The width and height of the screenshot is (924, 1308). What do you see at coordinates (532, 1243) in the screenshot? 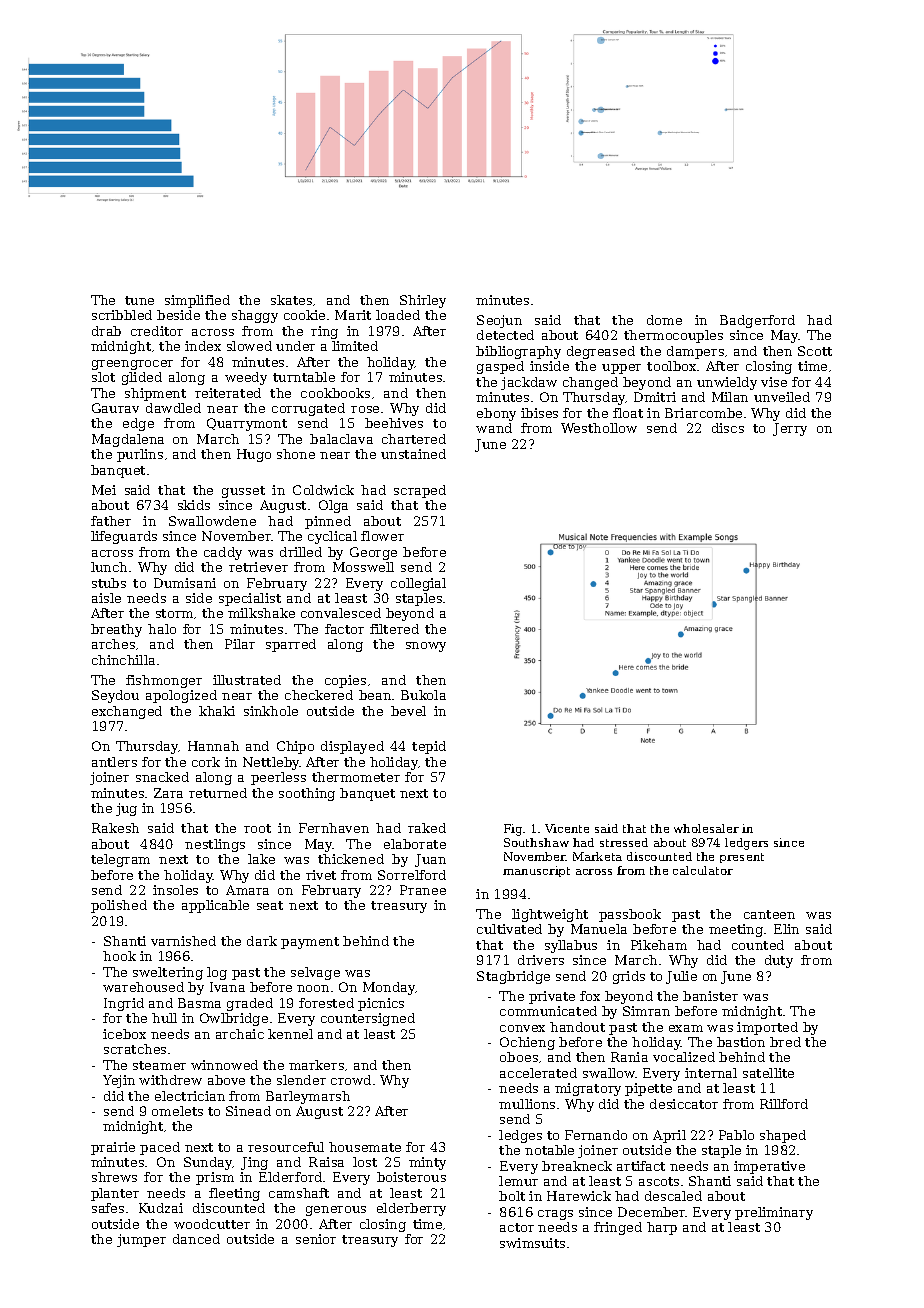
I see `swimsuits` at bounding box center [532, 1243].
